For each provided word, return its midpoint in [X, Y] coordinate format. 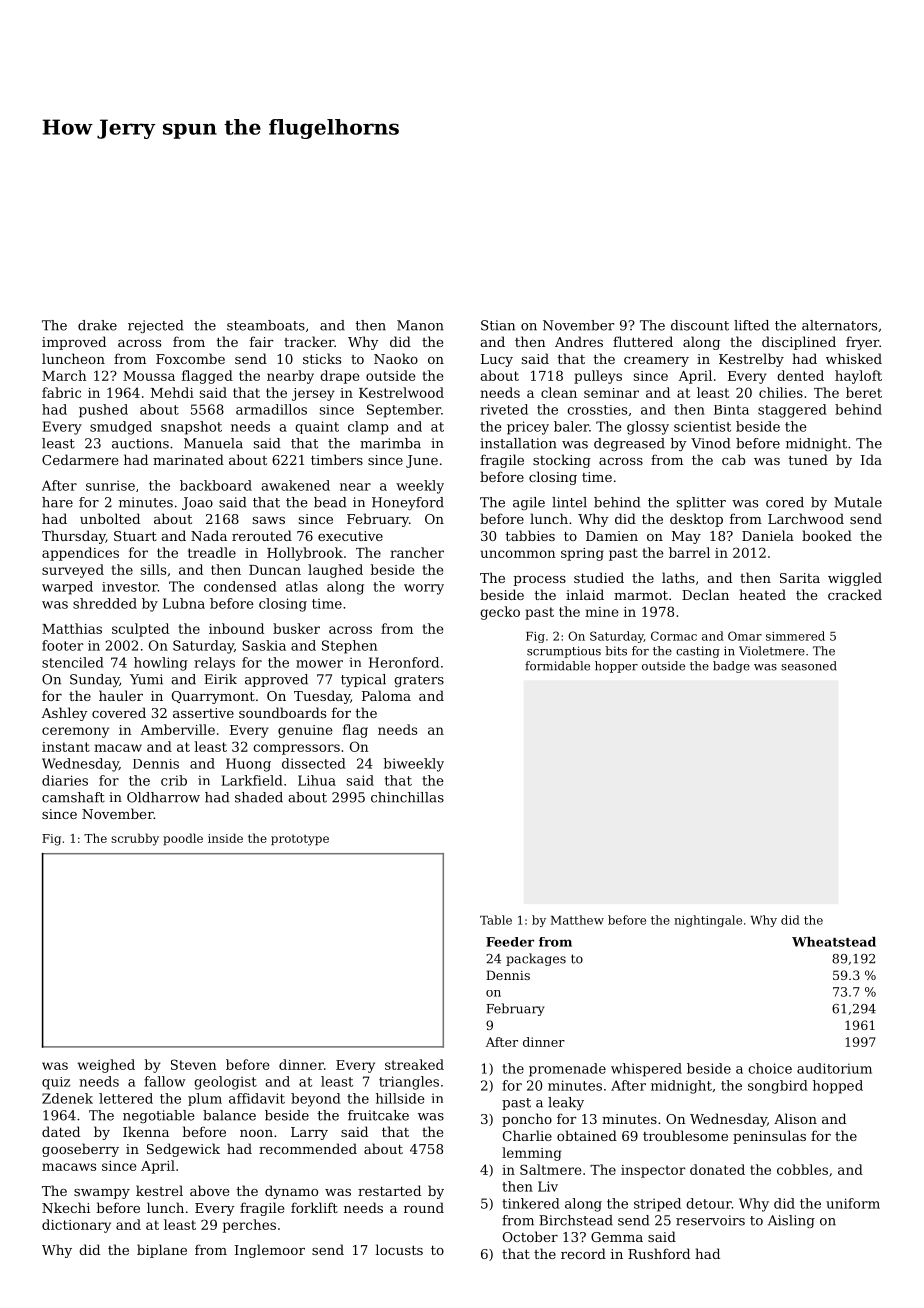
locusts [399, 1249]
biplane [162, 1251]
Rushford [659, 1253]
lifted [751, 325]
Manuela [213, 443]
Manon [420, 325]
